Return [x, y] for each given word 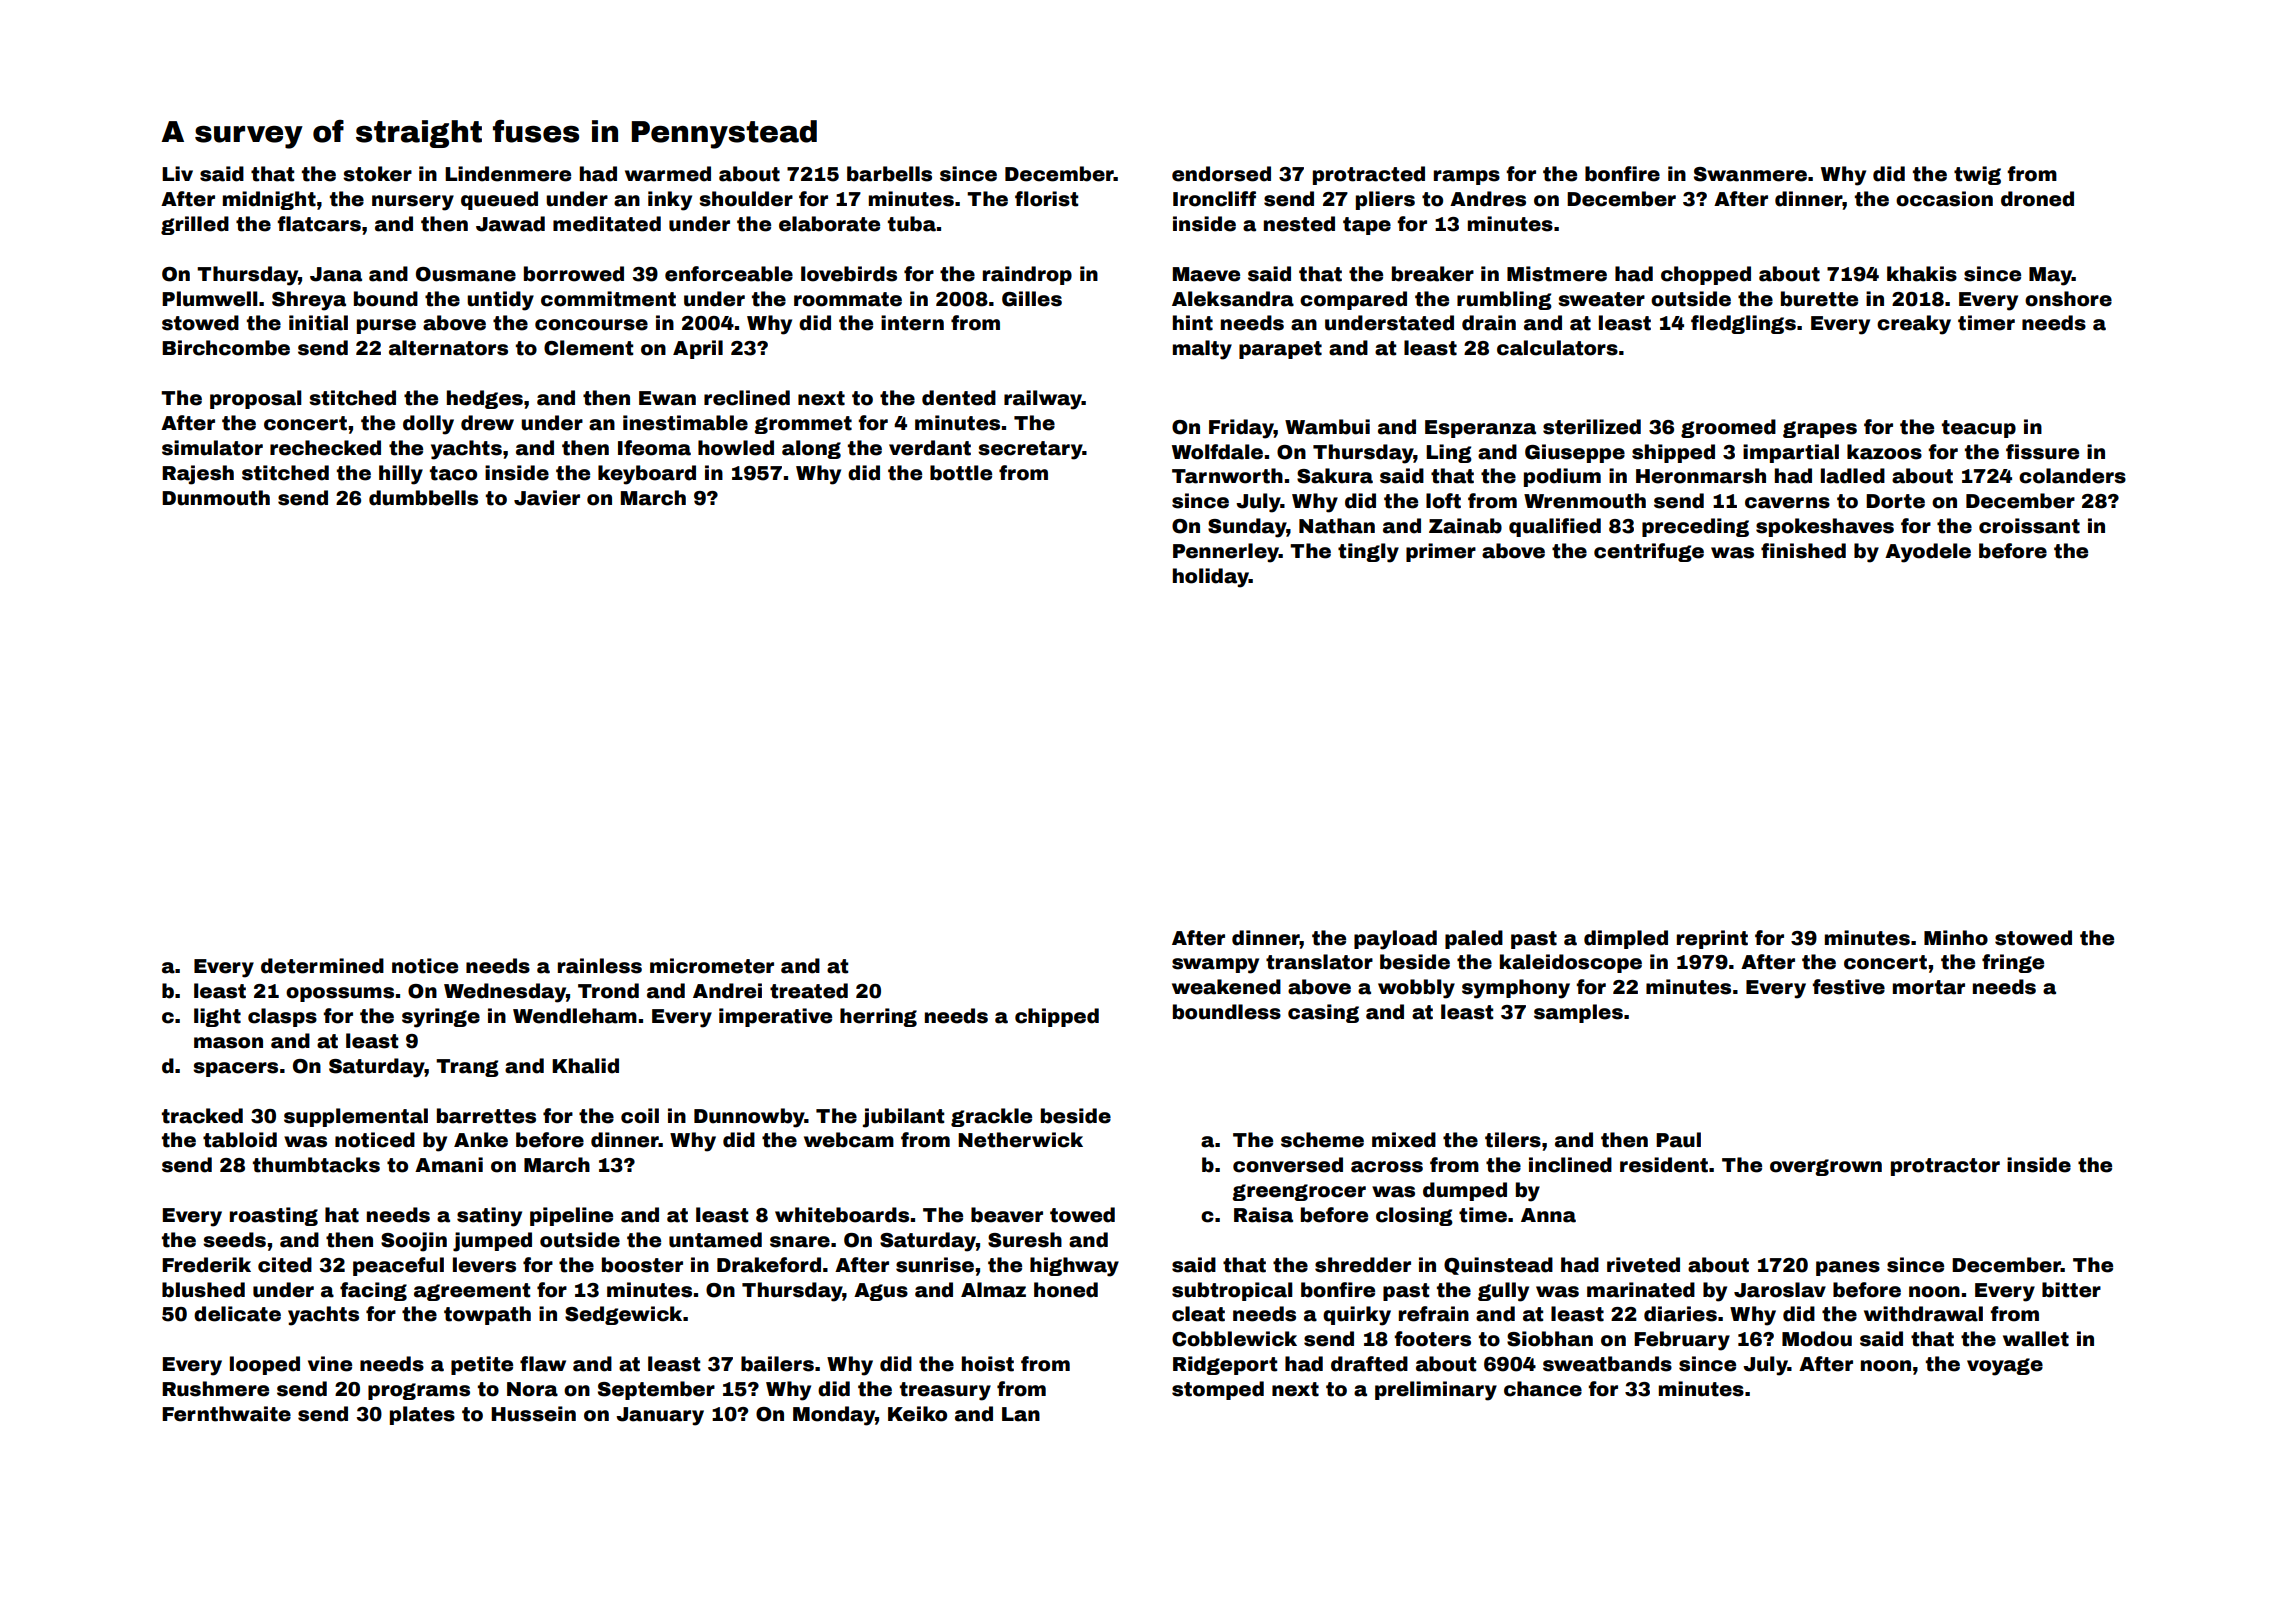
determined [322, 966]
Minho [1956, 938]
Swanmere [1750, 174]
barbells [889, 174]
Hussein [533, 1414]
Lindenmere [508, 174]
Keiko [917, 1414]
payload [1395, 940]
